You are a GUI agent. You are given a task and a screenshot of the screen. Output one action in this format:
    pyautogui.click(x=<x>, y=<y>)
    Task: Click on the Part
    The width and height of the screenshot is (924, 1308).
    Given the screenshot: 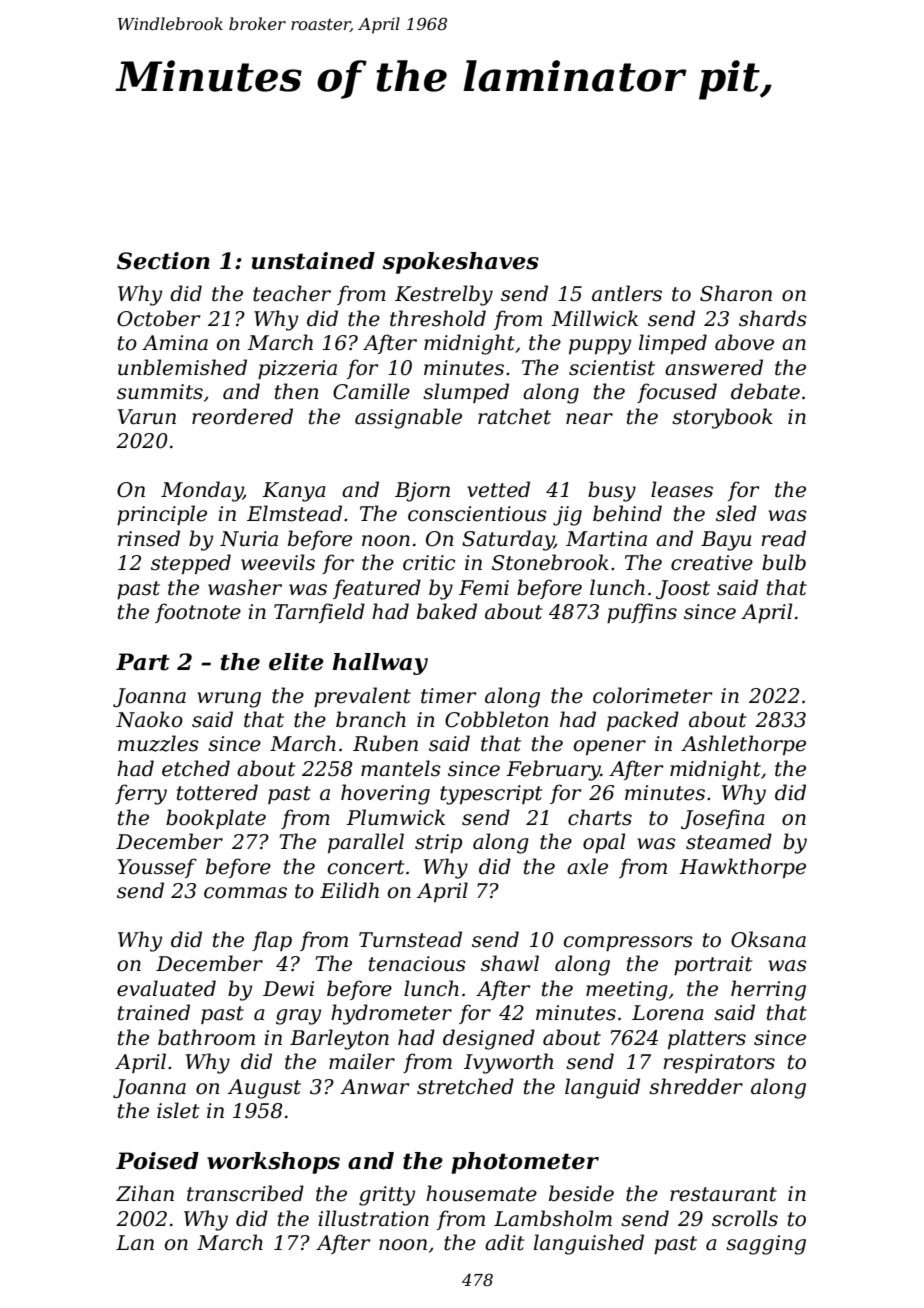 What is the action you would take?
    pyautogui.click(x=143, y=662)
